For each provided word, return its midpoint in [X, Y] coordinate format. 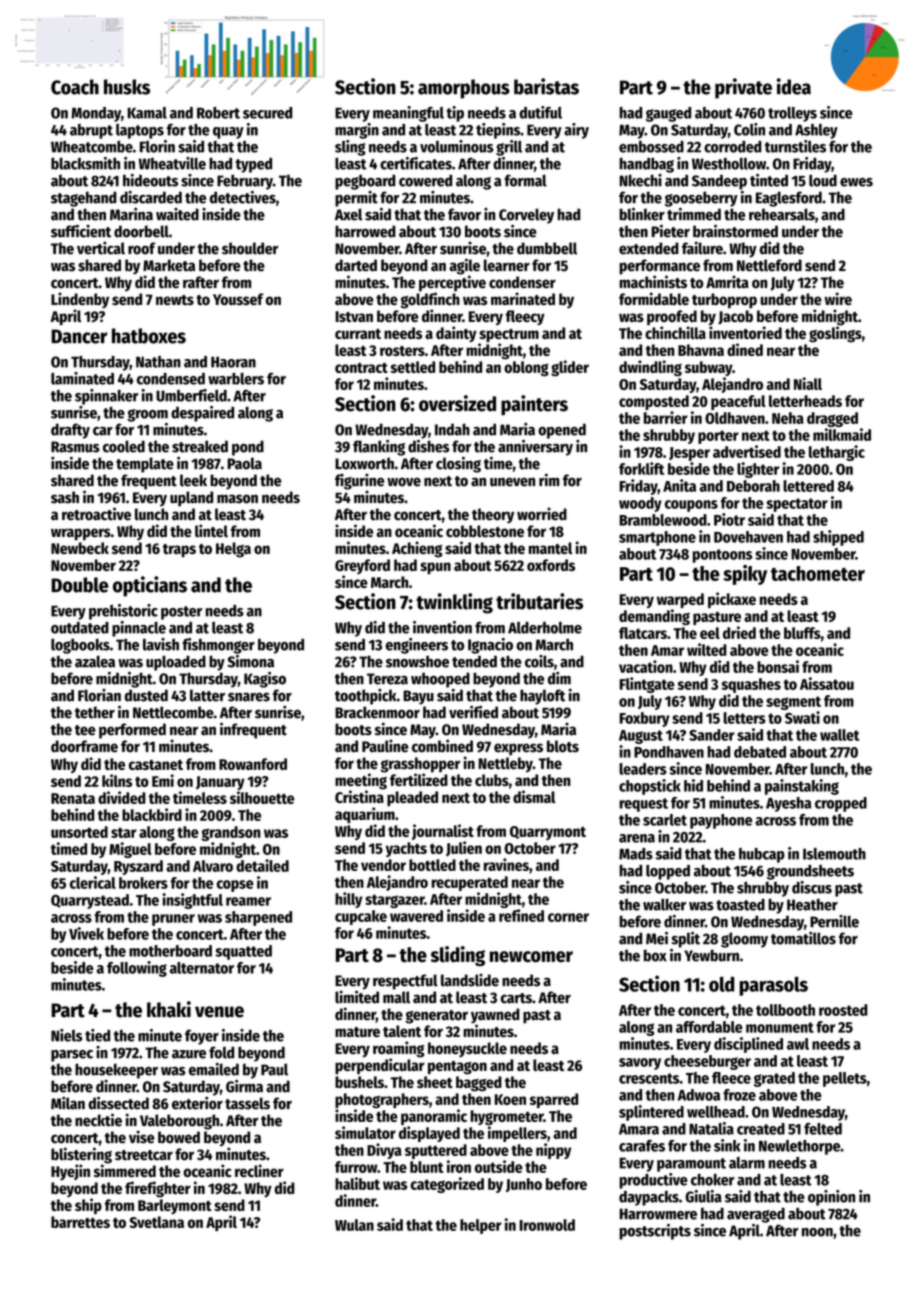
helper [481, 1226]
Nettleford [769, 265]
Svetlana [156, 1222]
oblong [526, 368]
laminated [82, 378]
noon [817, 1232]
